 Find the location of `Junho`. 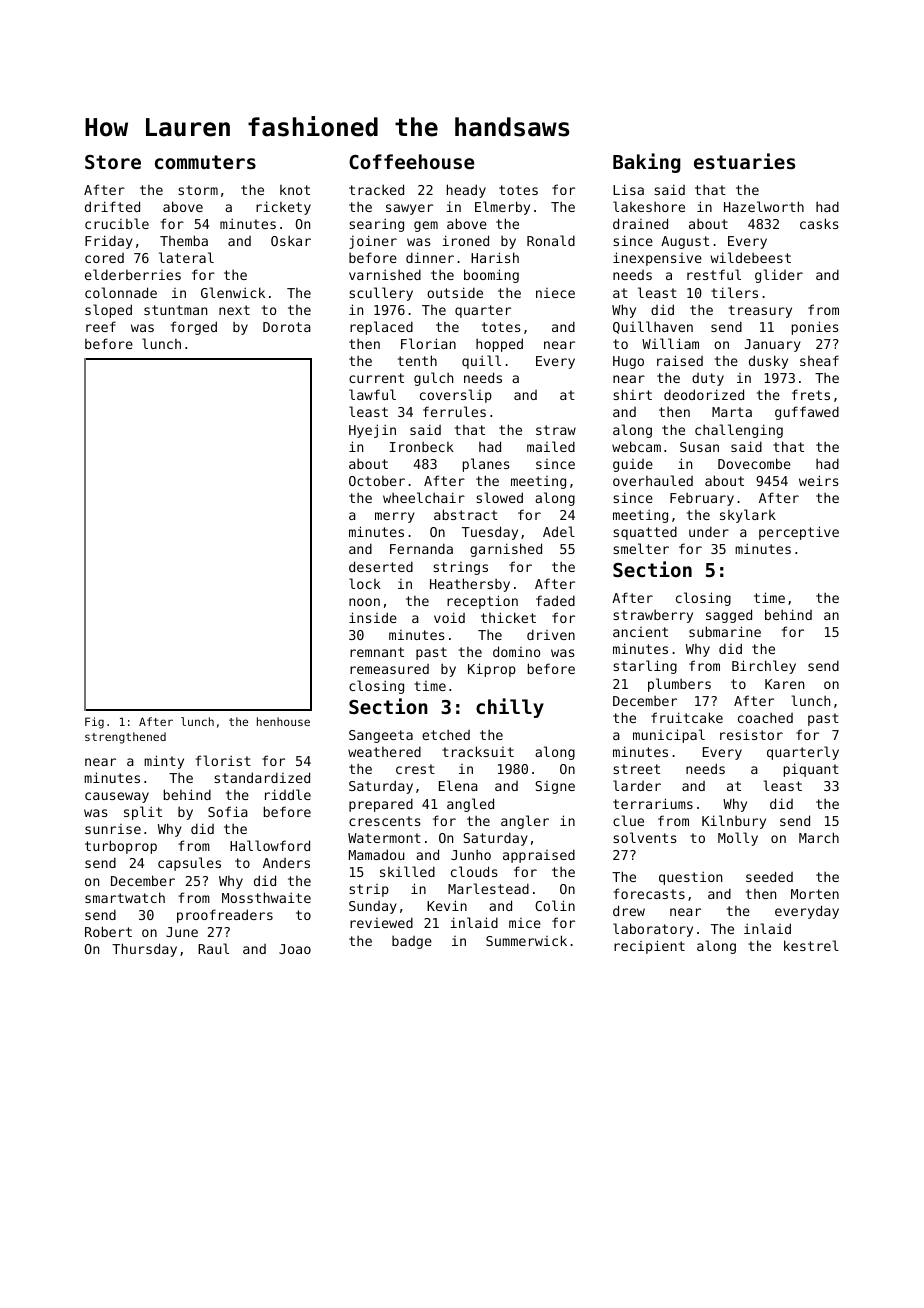

Junho is located at coordinates (471, 854).
